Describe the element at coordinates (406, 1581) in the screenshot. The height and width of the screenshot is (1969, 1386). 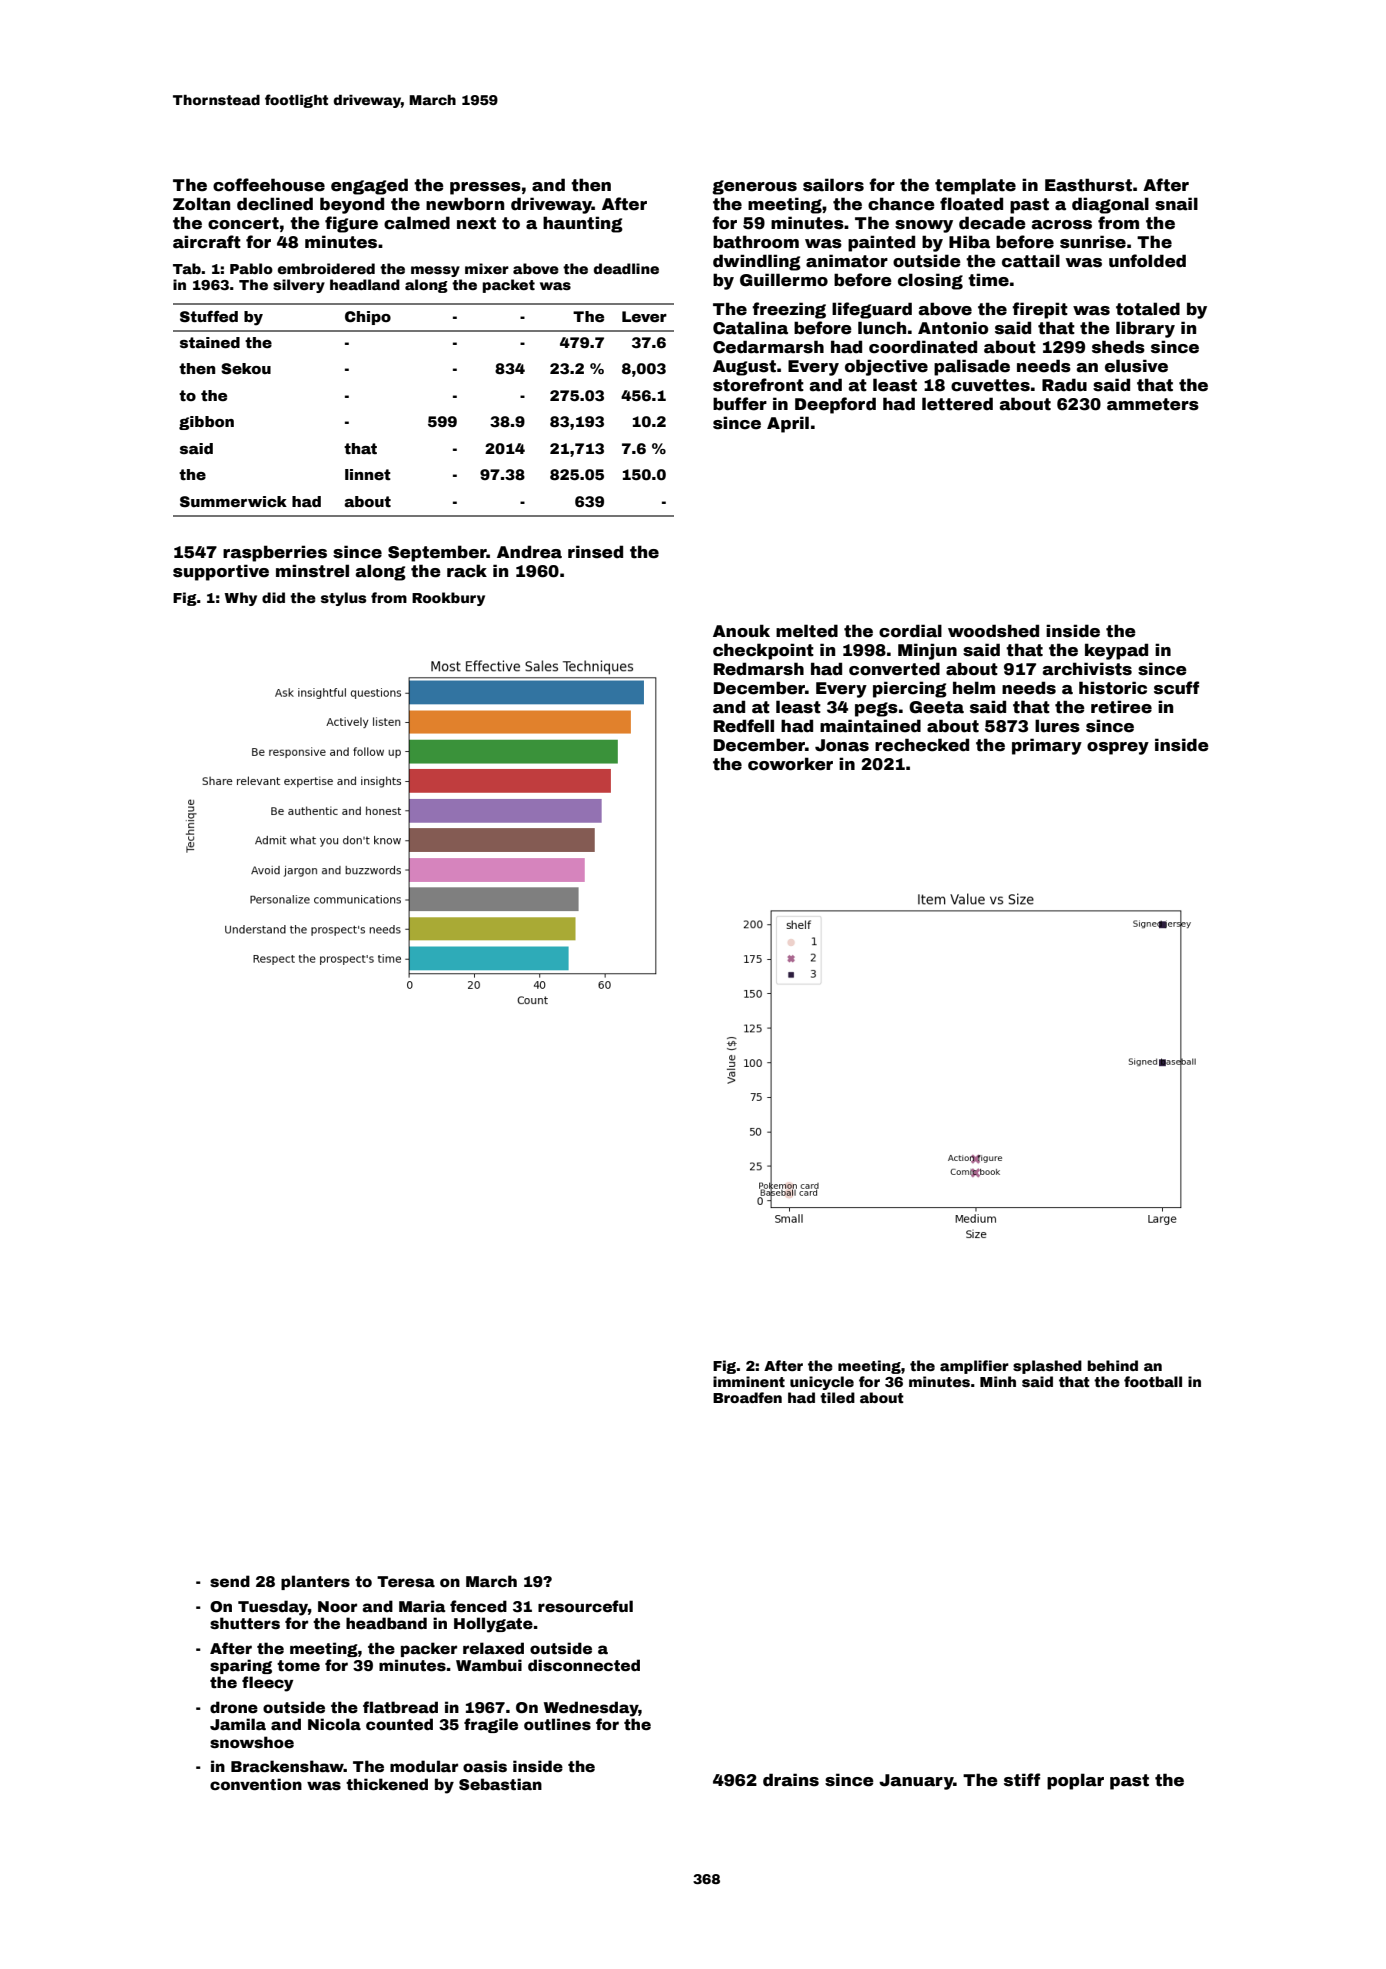
I see `Teresa` at that location.
